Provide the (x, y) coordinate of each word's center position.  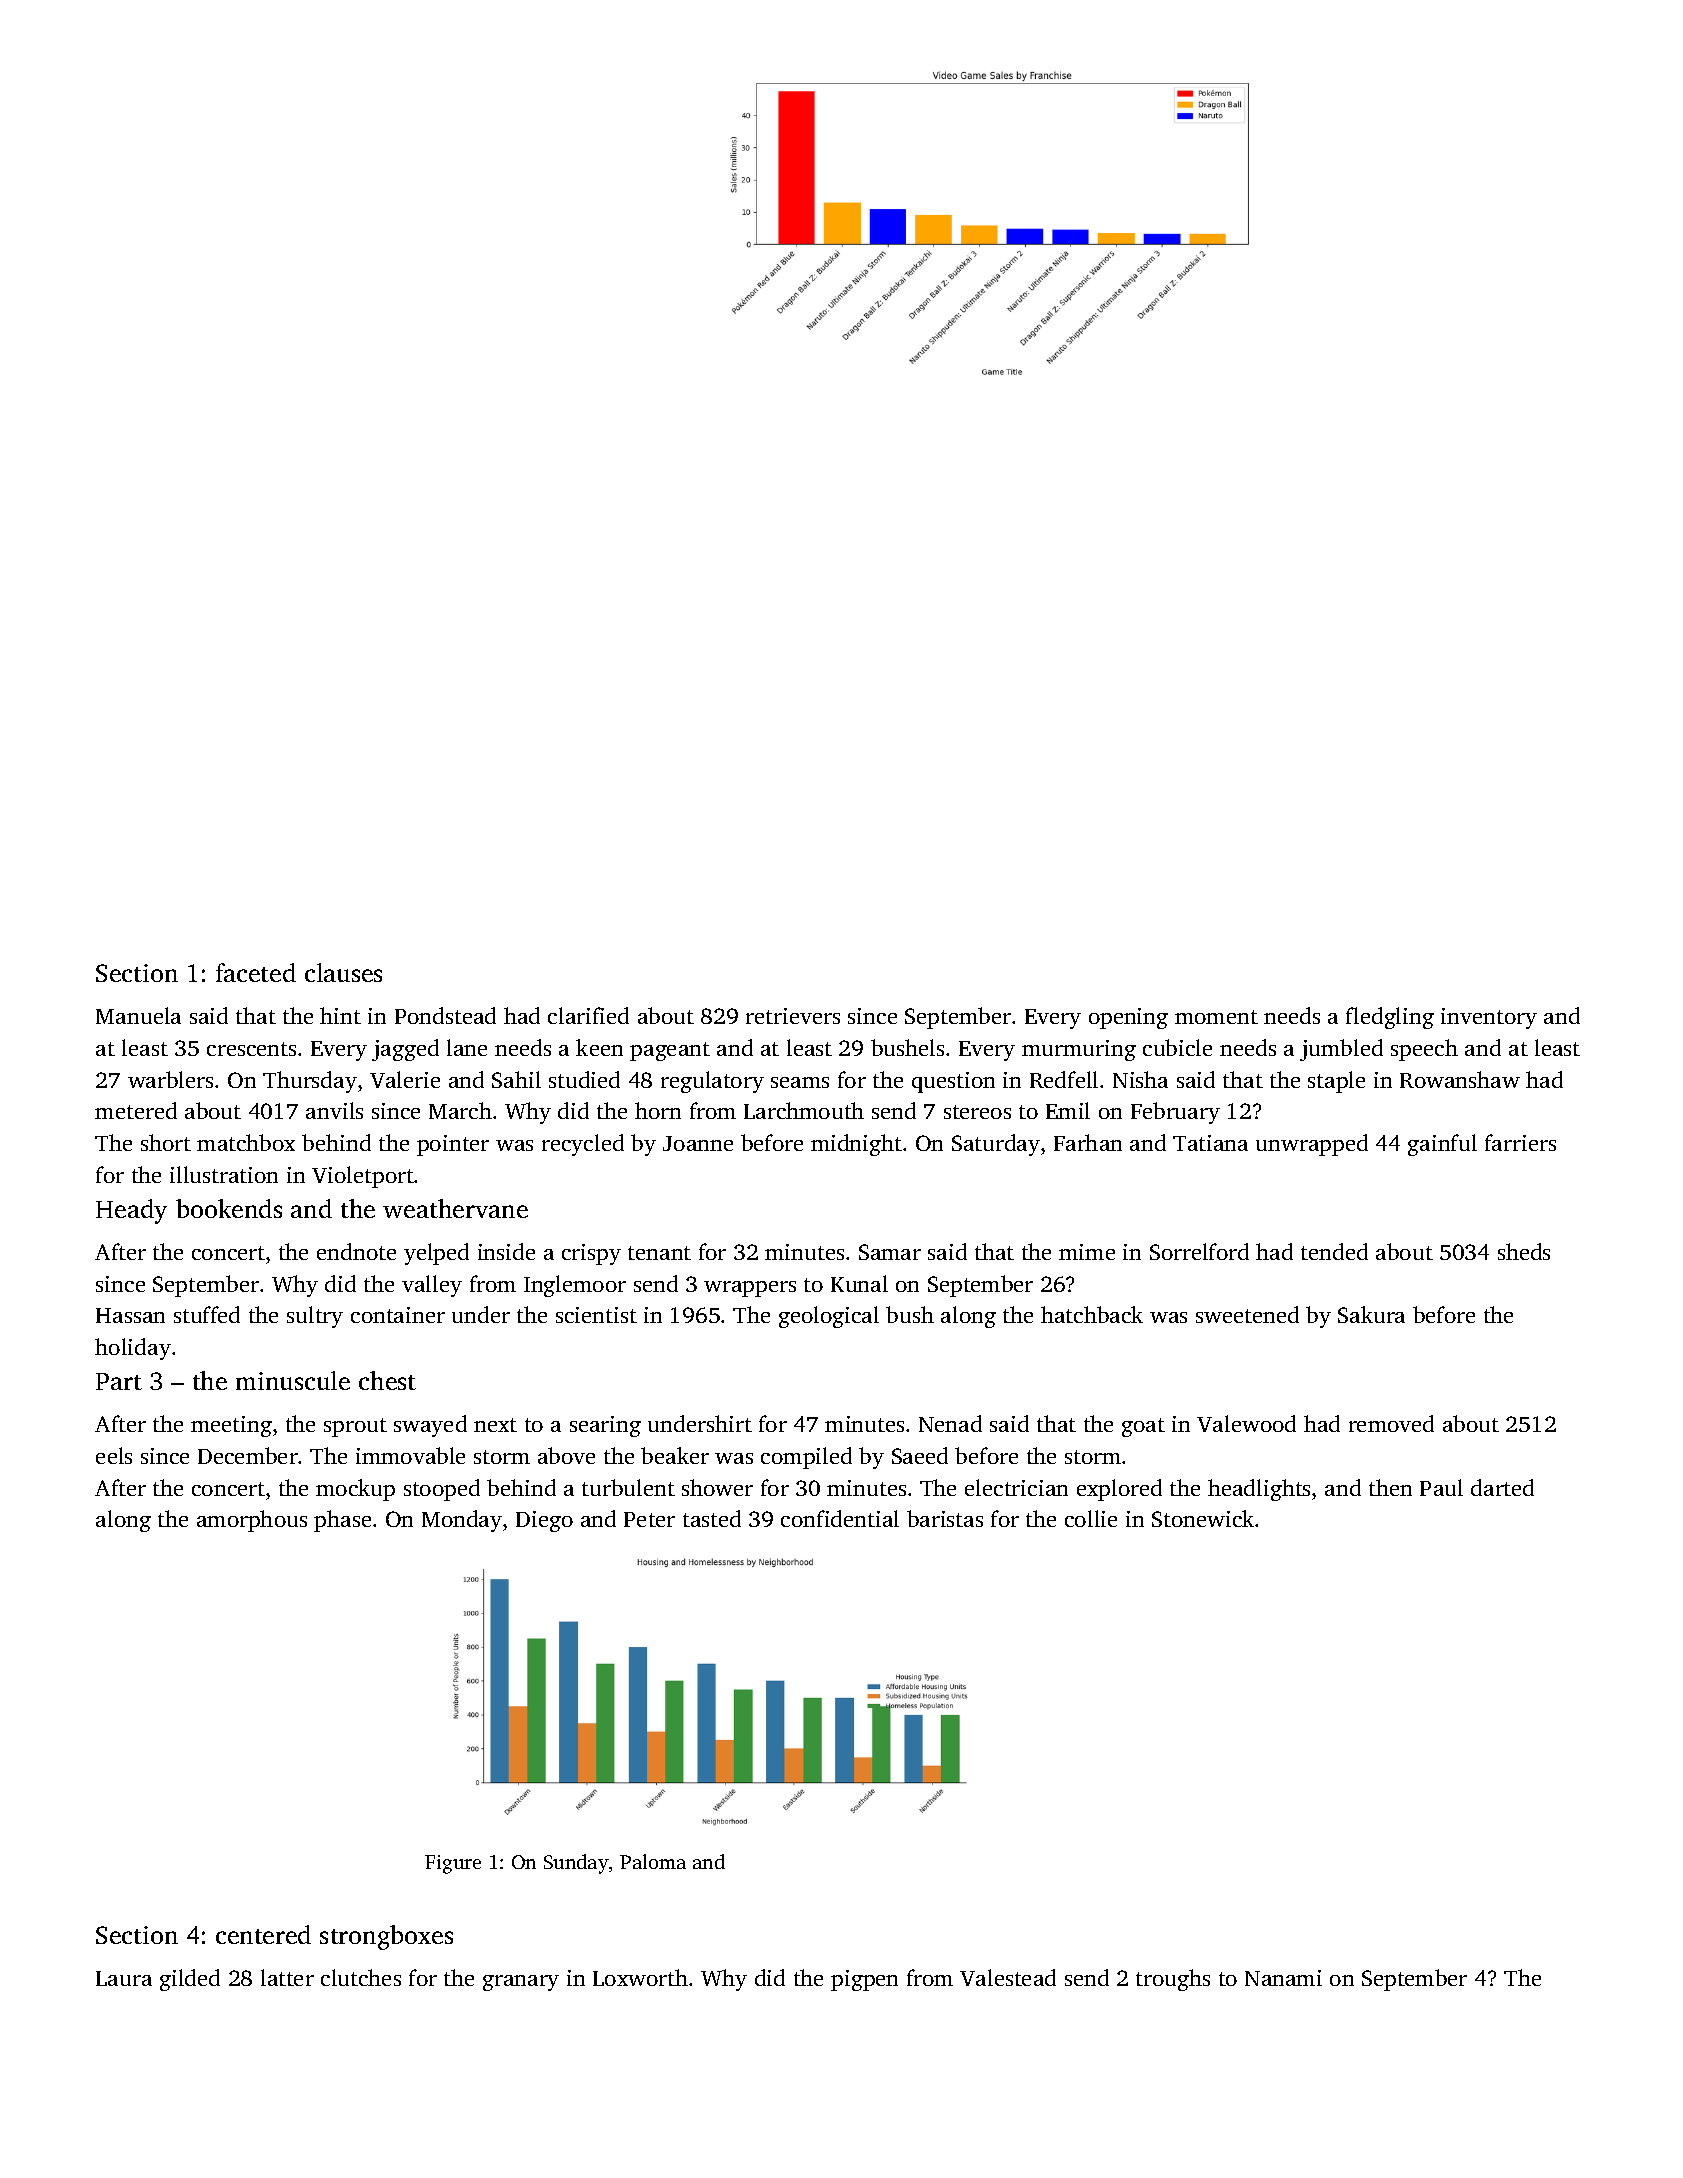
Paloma (653, 1861)
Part (119, 1381)
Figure (453, 1864)
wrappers (750, 1289)
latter (287, 1977)
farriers (1520, 1142)
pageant (670, 1051)
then (1390, 1487)
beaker (675, 1455)
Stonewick (1203, 1518)
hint (340, 1015)
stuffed (207, 1314)
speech (1424, 1050)
